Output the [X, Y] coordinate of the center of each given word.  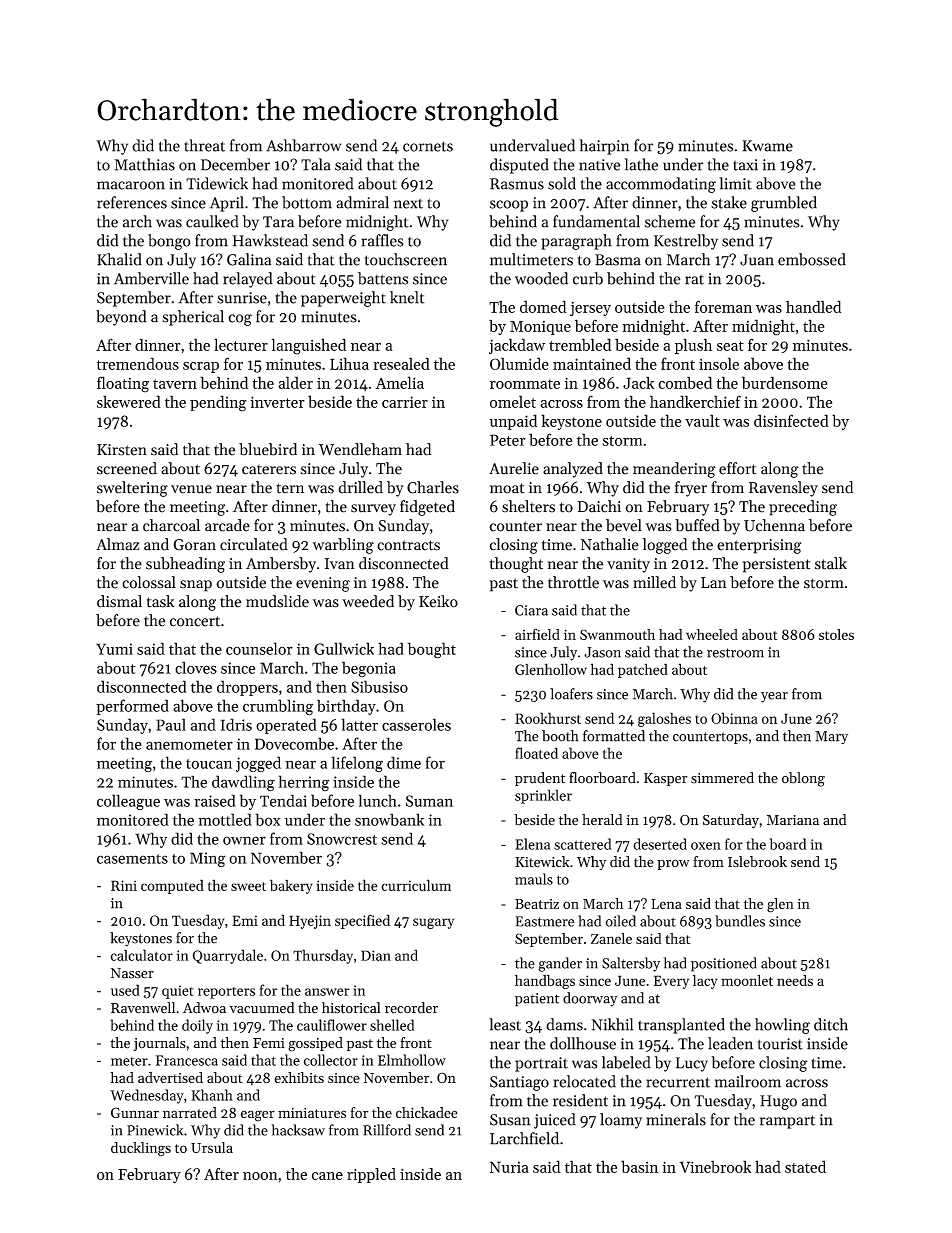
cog [240, 320]
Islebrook [757, 861]
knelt [407, 297]
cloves [196, 667]
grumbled [784, 204]
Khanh [212, 1095]
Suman [429, 801]
